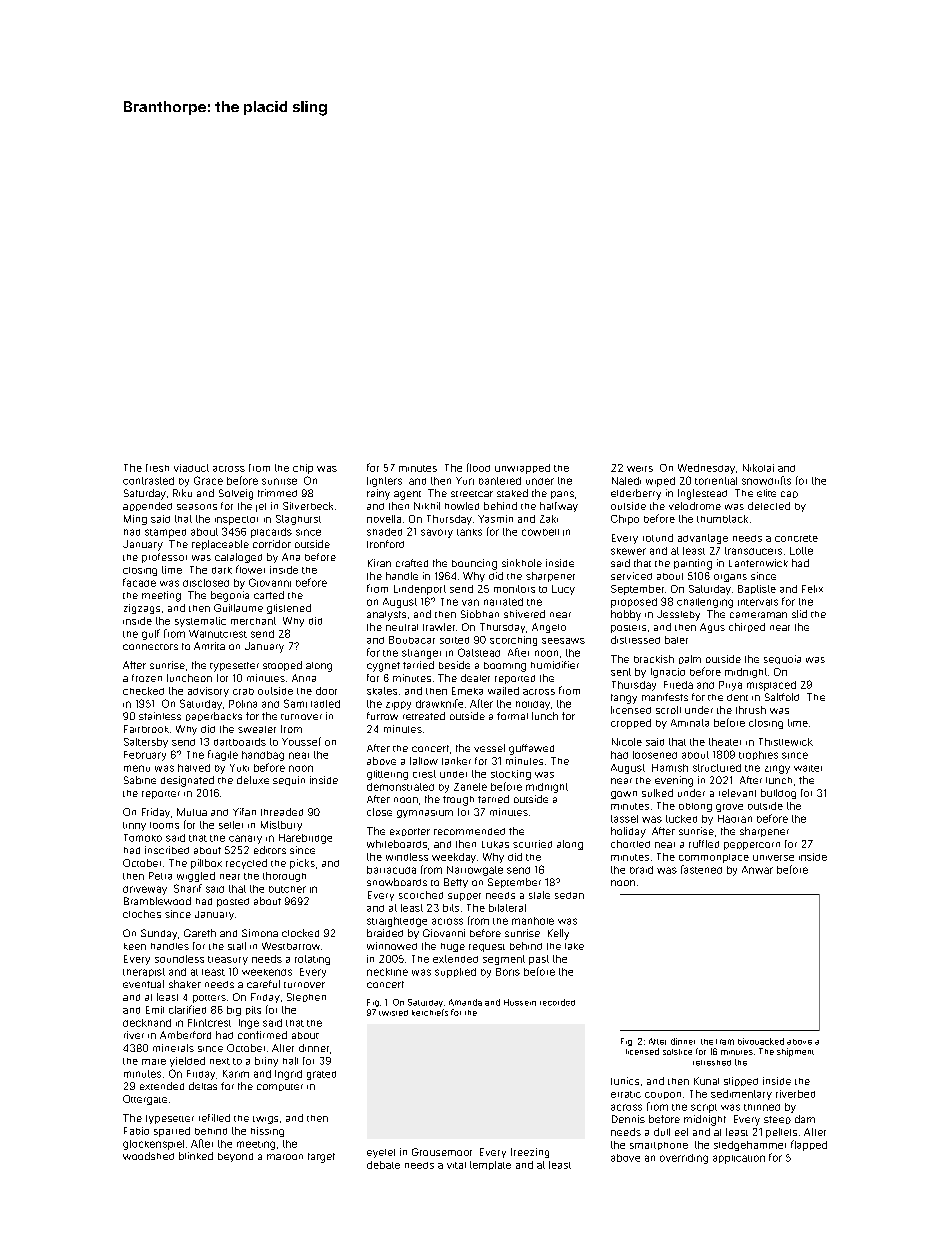 Image resolution: width=952 pixels, height=1233 pixels. Describe the element at coordinates (200, 622) in the document. I see `systematic` at that location.
